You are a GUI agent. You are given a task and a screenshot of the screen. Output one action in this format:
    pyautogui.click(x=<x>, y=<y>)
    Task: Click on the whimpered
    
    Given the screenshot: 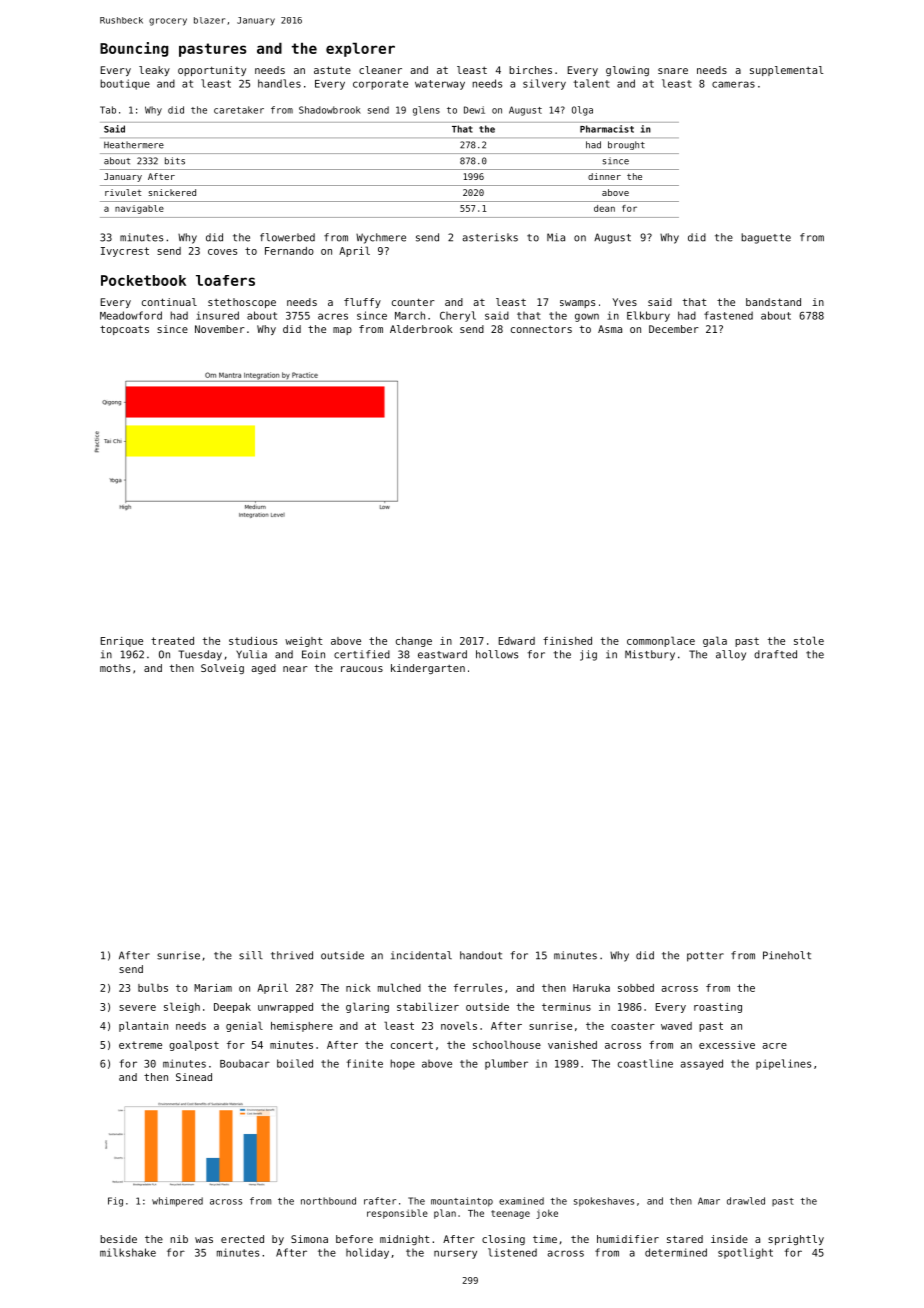 What is the action you would take?
    pyautogui.click(x=177, y=1202)
